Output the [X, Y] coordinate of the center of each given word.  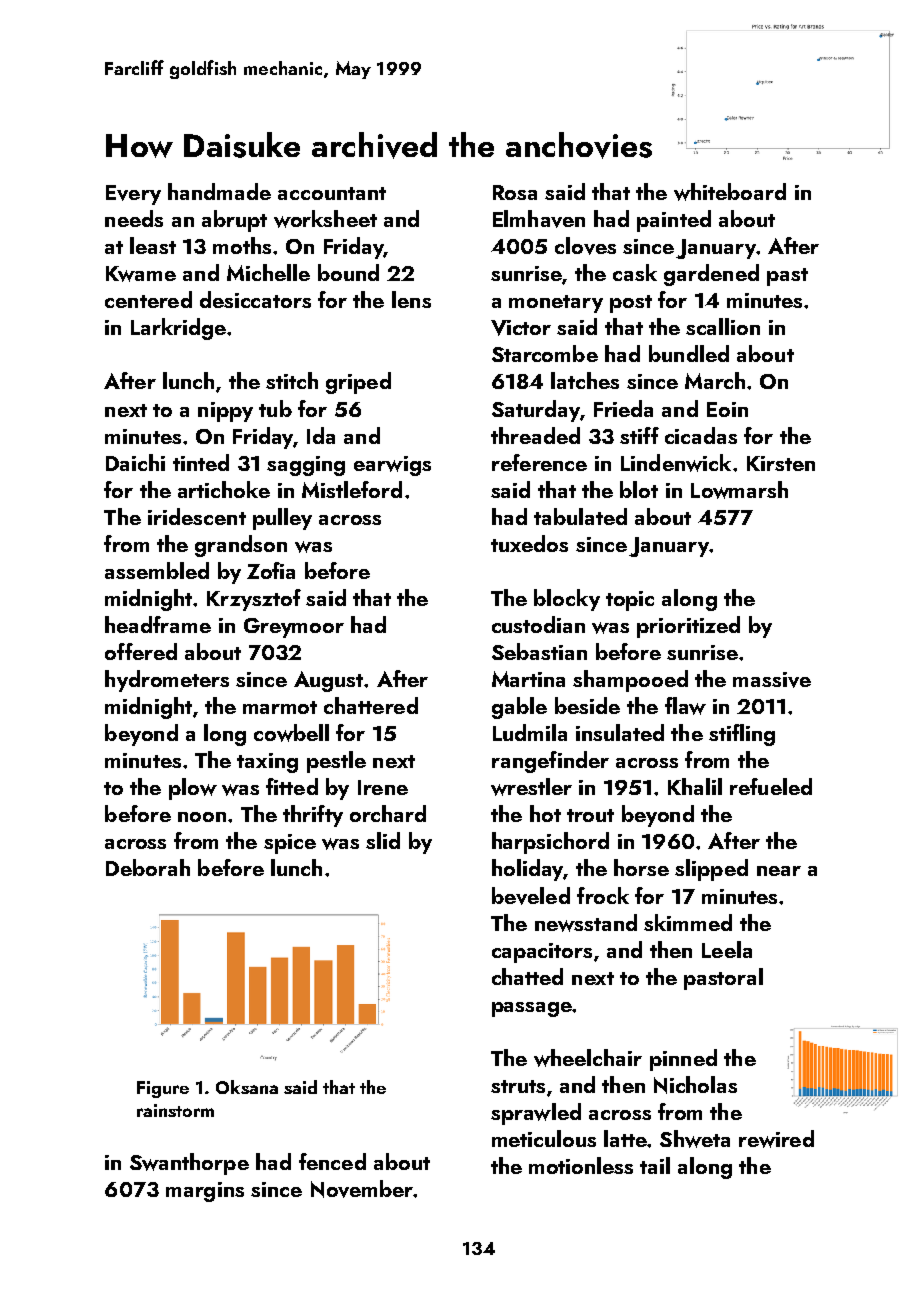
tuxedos [529, 543]
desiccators [255, 299]
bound [348, 272]
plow [193, 789]
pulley [282, 519]
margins [205, 1192]
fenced [332, 1161]
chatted [527, 976]
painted [674, 221]
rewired [776, 1139]
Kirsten [781, 463]
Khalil [695, 786]
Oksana [247, 1087]
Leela [727, 949]
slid [383, 840]
